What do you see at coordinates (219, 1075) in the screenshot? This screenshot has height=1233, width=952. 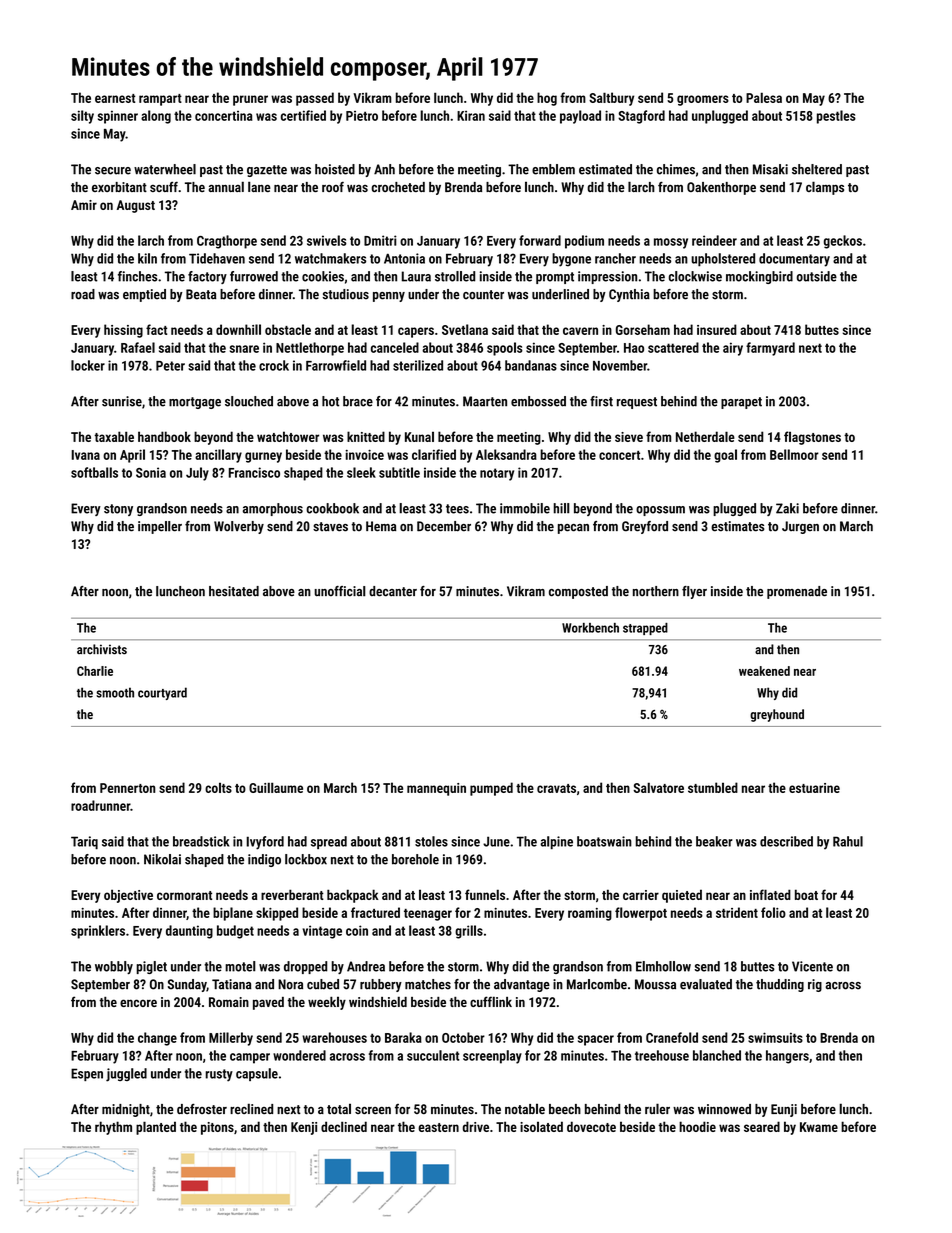 I see `rusty` at bounding box center [219, 1075].
